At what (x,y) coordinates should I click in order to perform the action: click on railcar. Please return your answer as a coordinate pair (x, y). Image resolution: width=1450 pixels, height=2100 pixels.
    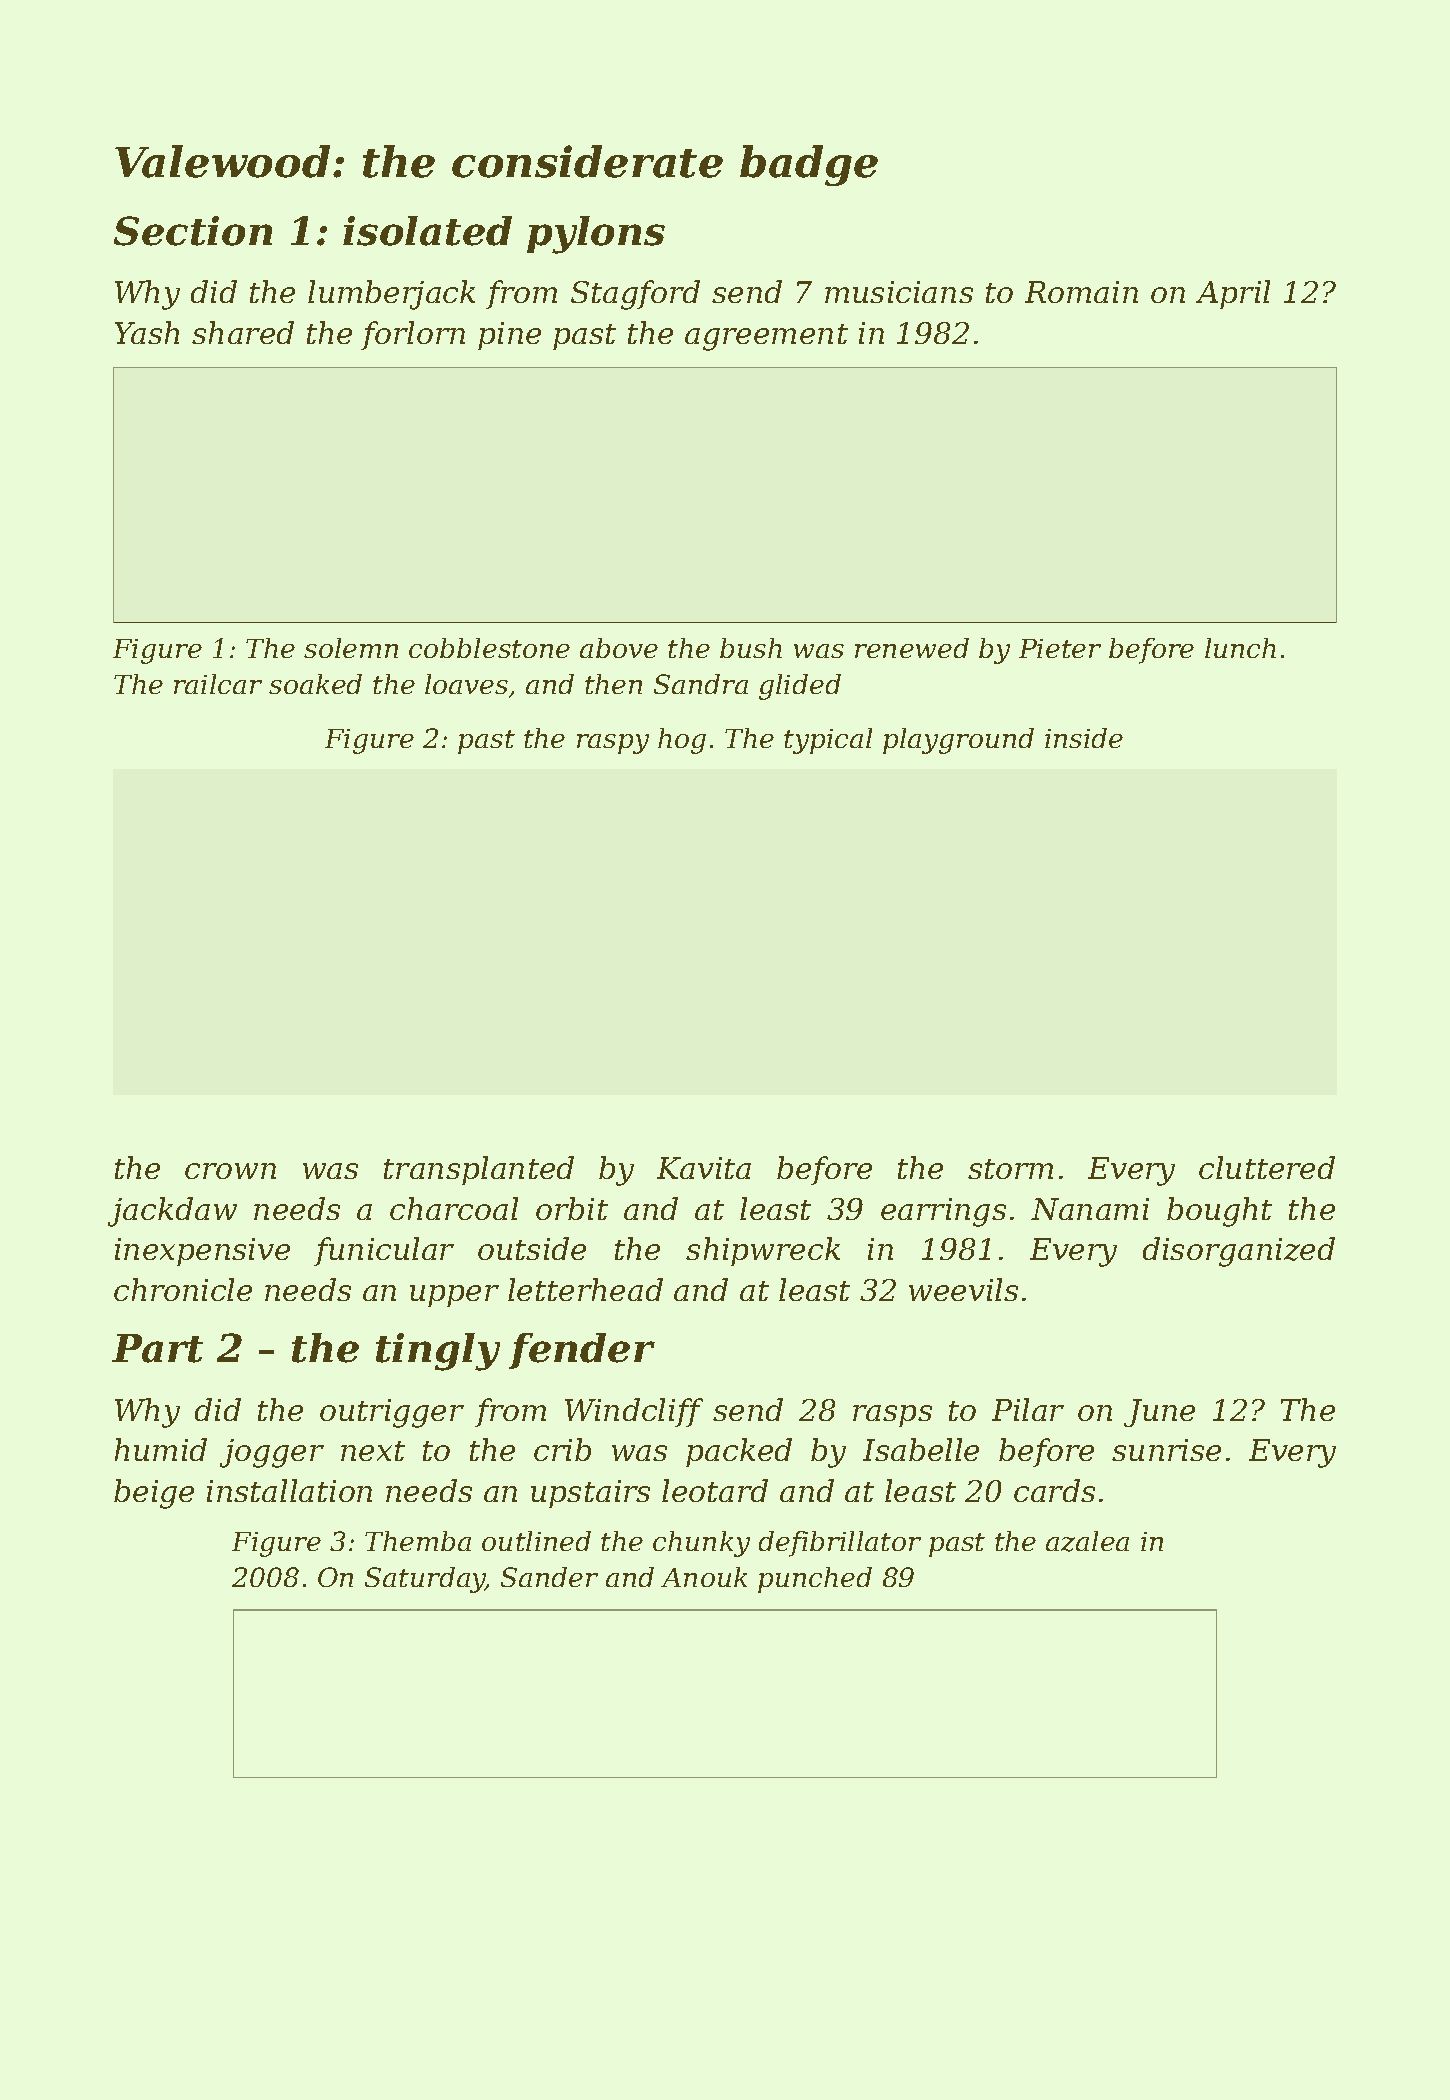
    Looking at the image, I should click on (218, 684).
